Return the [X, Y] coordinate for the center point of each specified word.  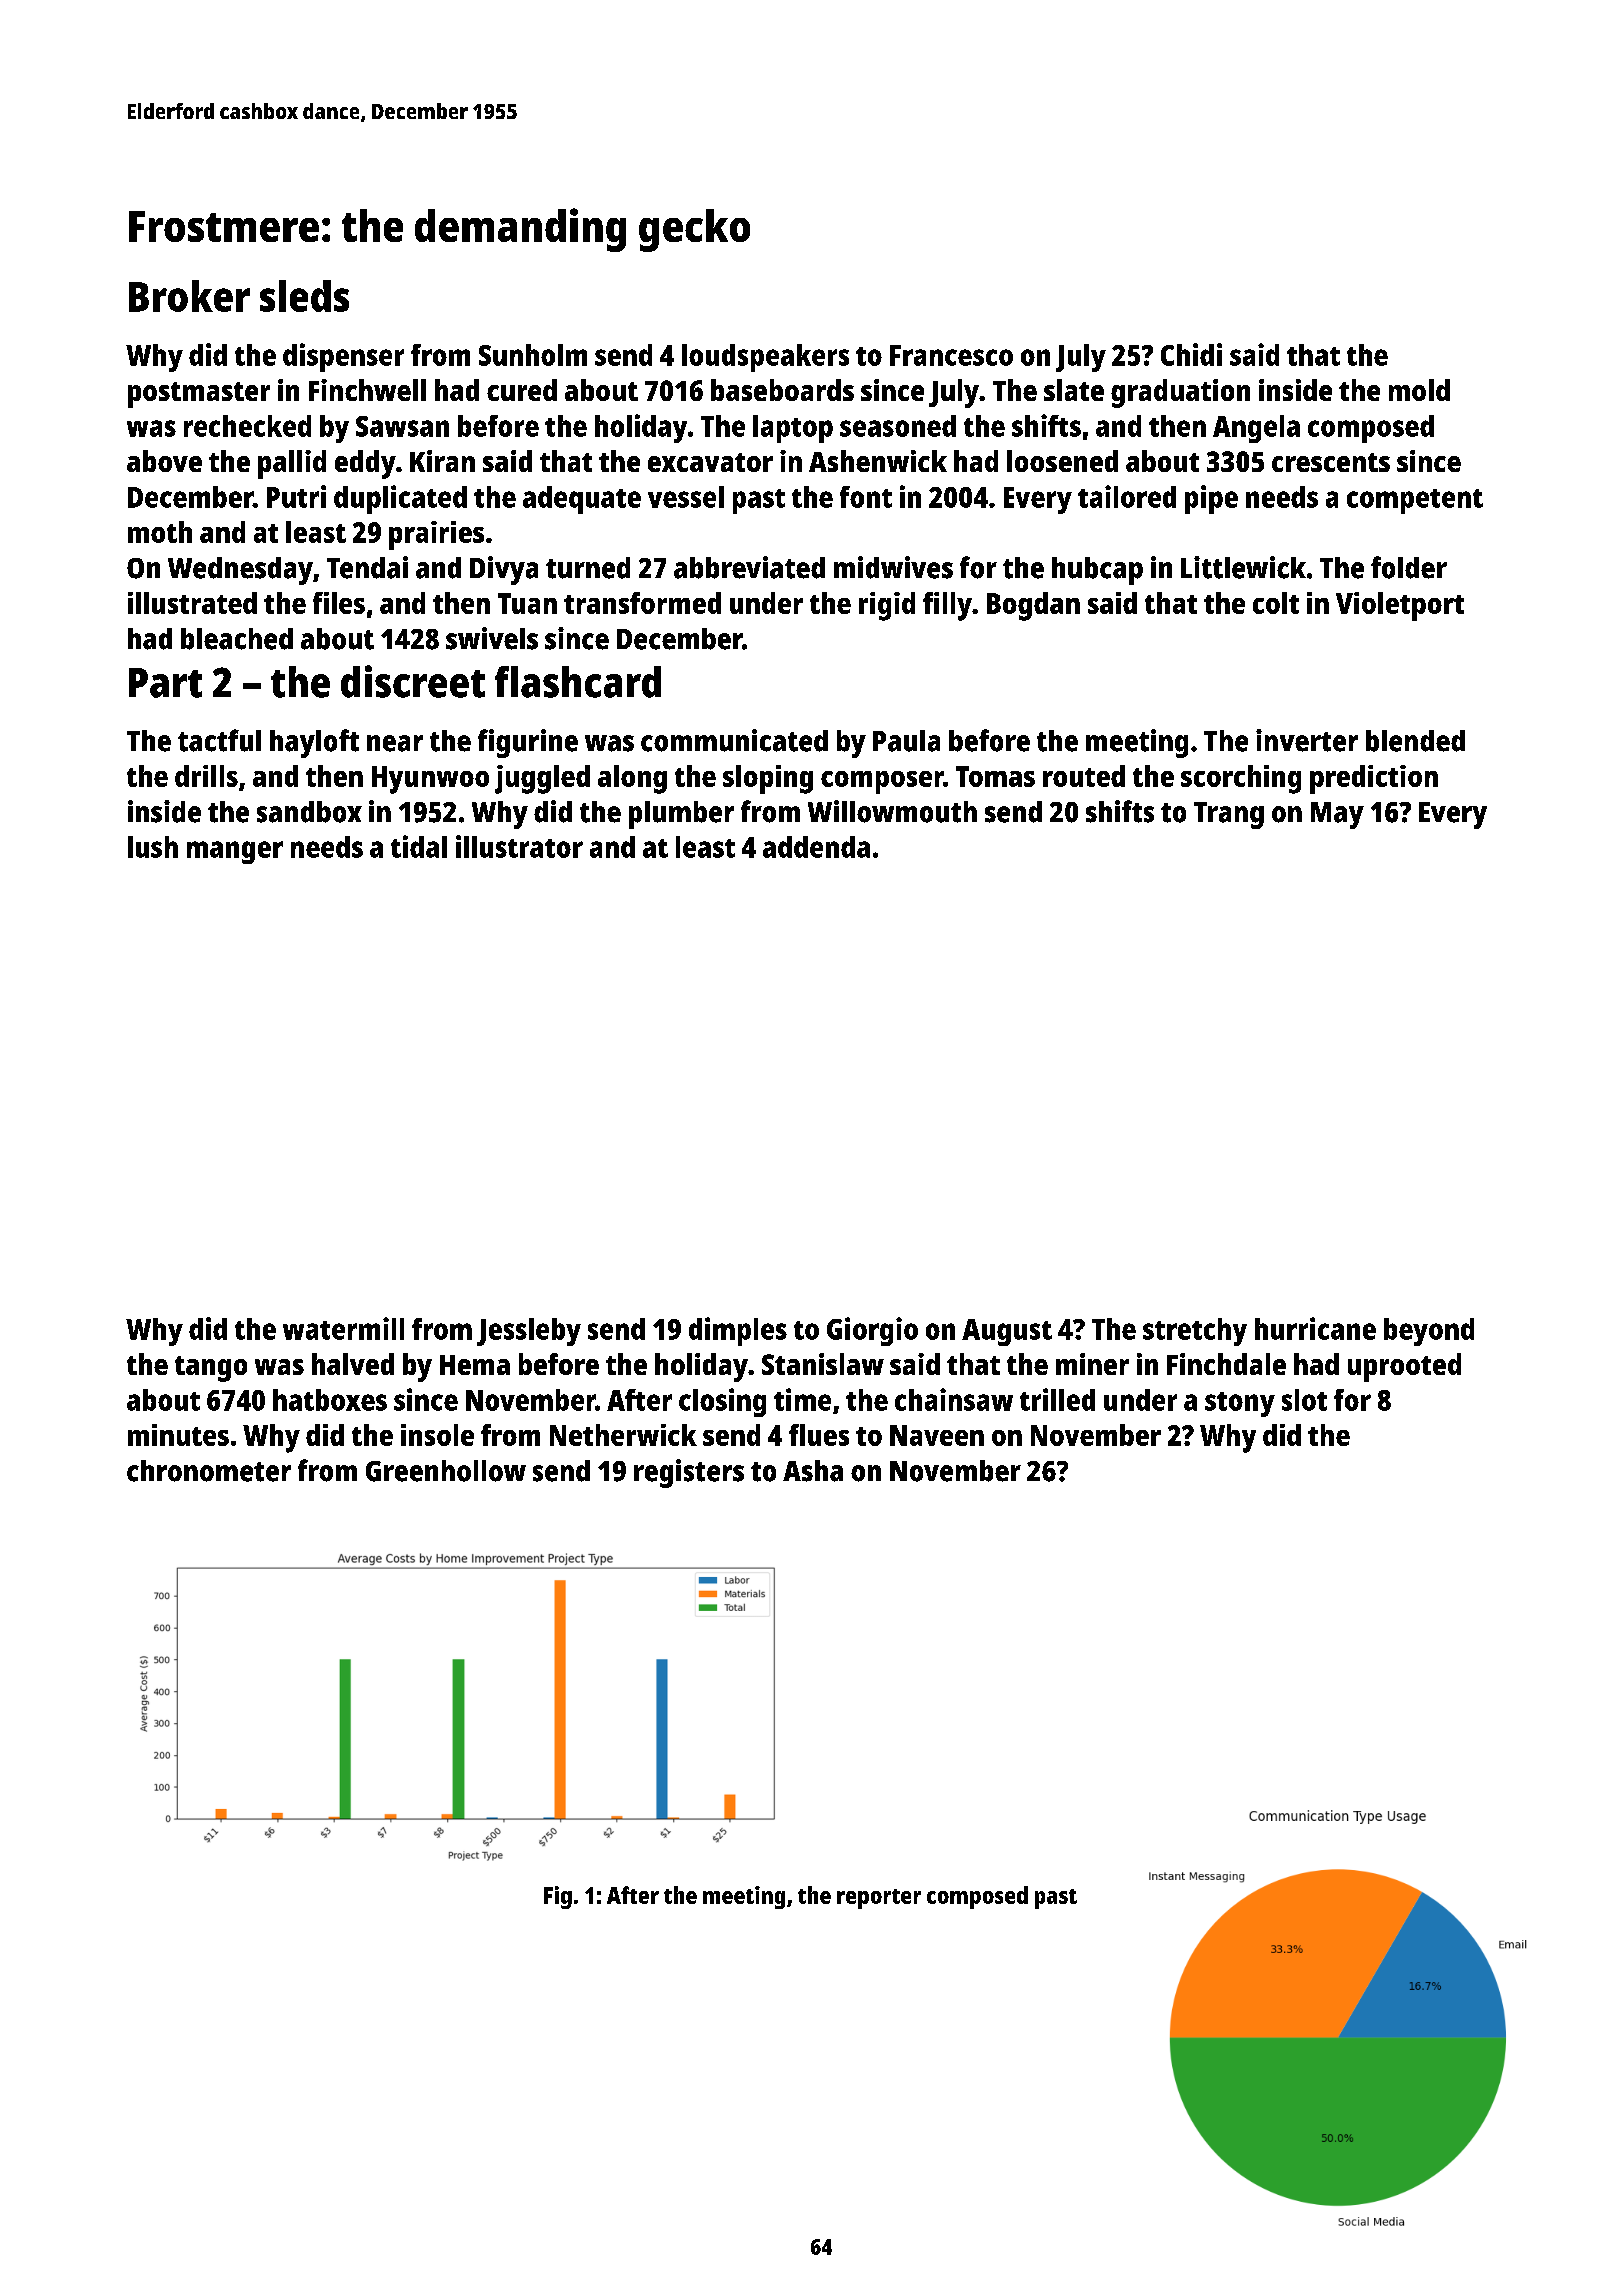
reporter [879, 1899]
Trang [1229, 815]
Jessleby [529, 1332]
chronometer [209, 1471]
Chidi [1191, 354]
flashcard [578, 682]
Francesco [951, 355]
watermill [343, 1328]
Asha [813, 1471]
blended [1415, 741]
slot [1304, 1400]
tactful [219, 740]
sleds [304, 296]
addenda [816, 847]
